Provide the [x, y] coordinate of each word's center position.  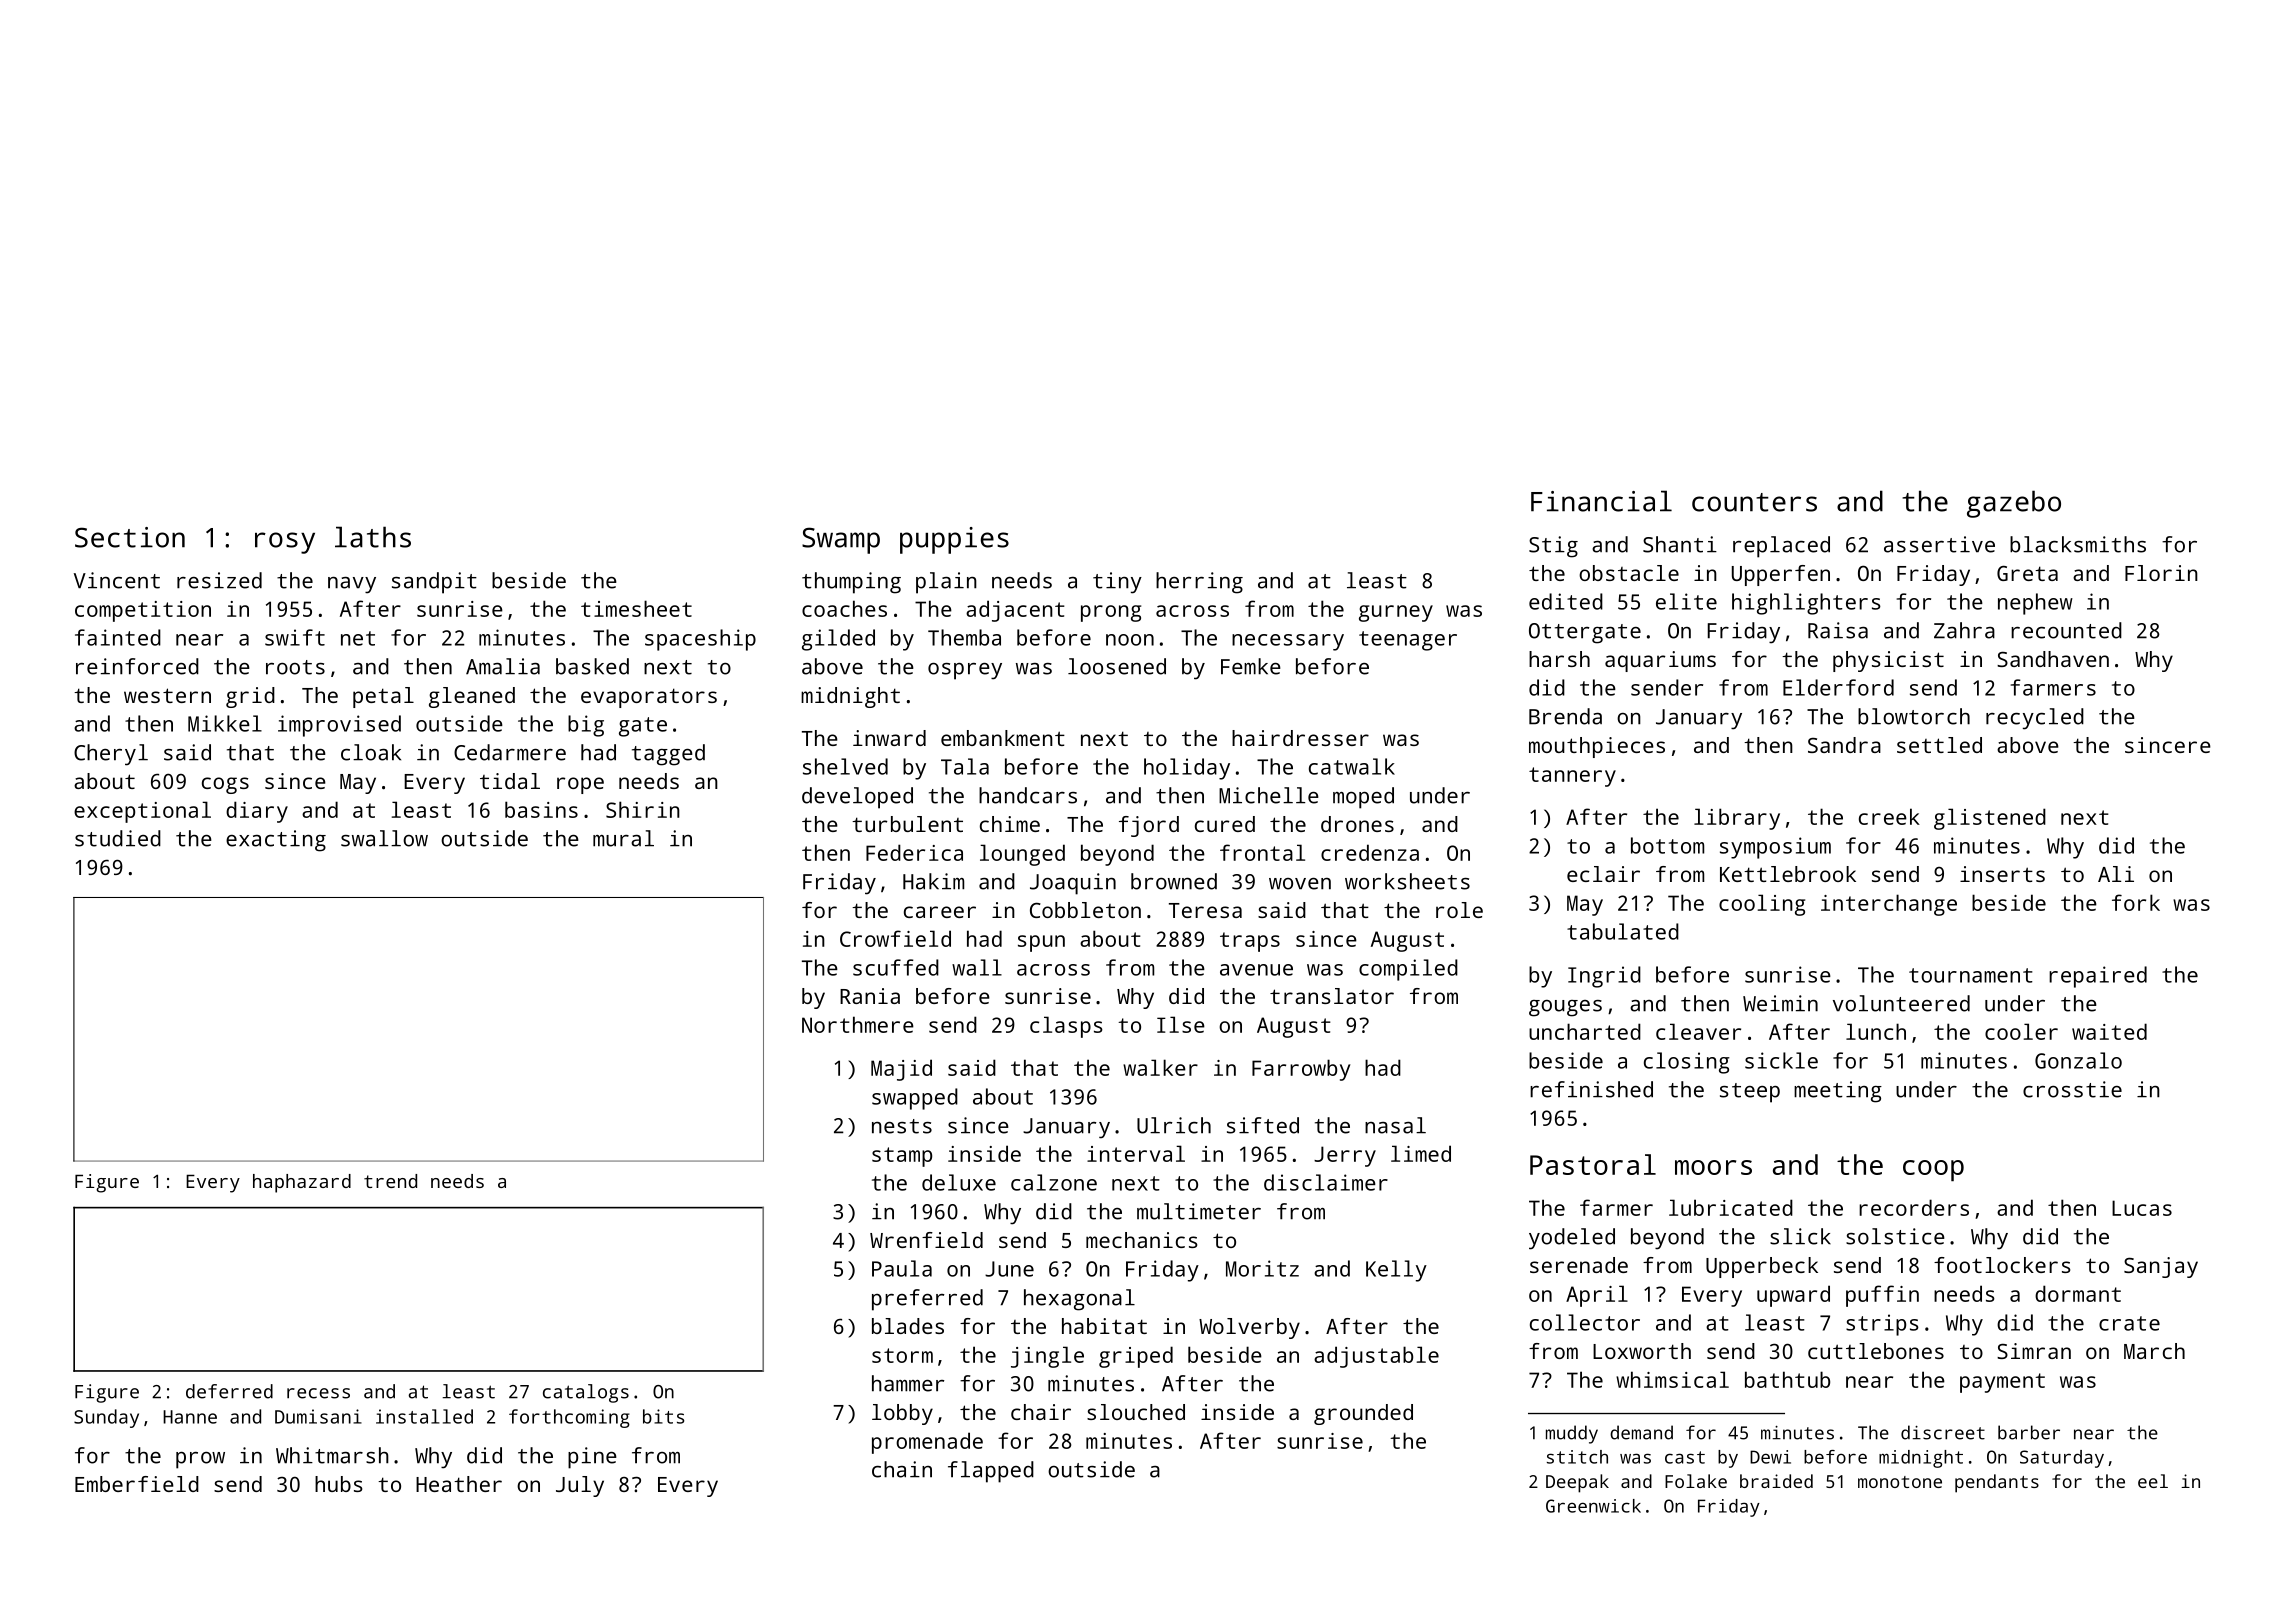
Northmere [858, 1024]
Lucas [2142, 1208]
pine [592, 1458]
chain [902, 1469]
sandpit [434, 583]
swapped [915, 1099]
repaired [2098, 977]
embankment [1003, 738]
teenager [1408, 641]
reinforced [137, 666]
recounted [2066, 630]
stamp [902, 1157]
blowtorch [1914, 716]
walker [1160, 1067]
